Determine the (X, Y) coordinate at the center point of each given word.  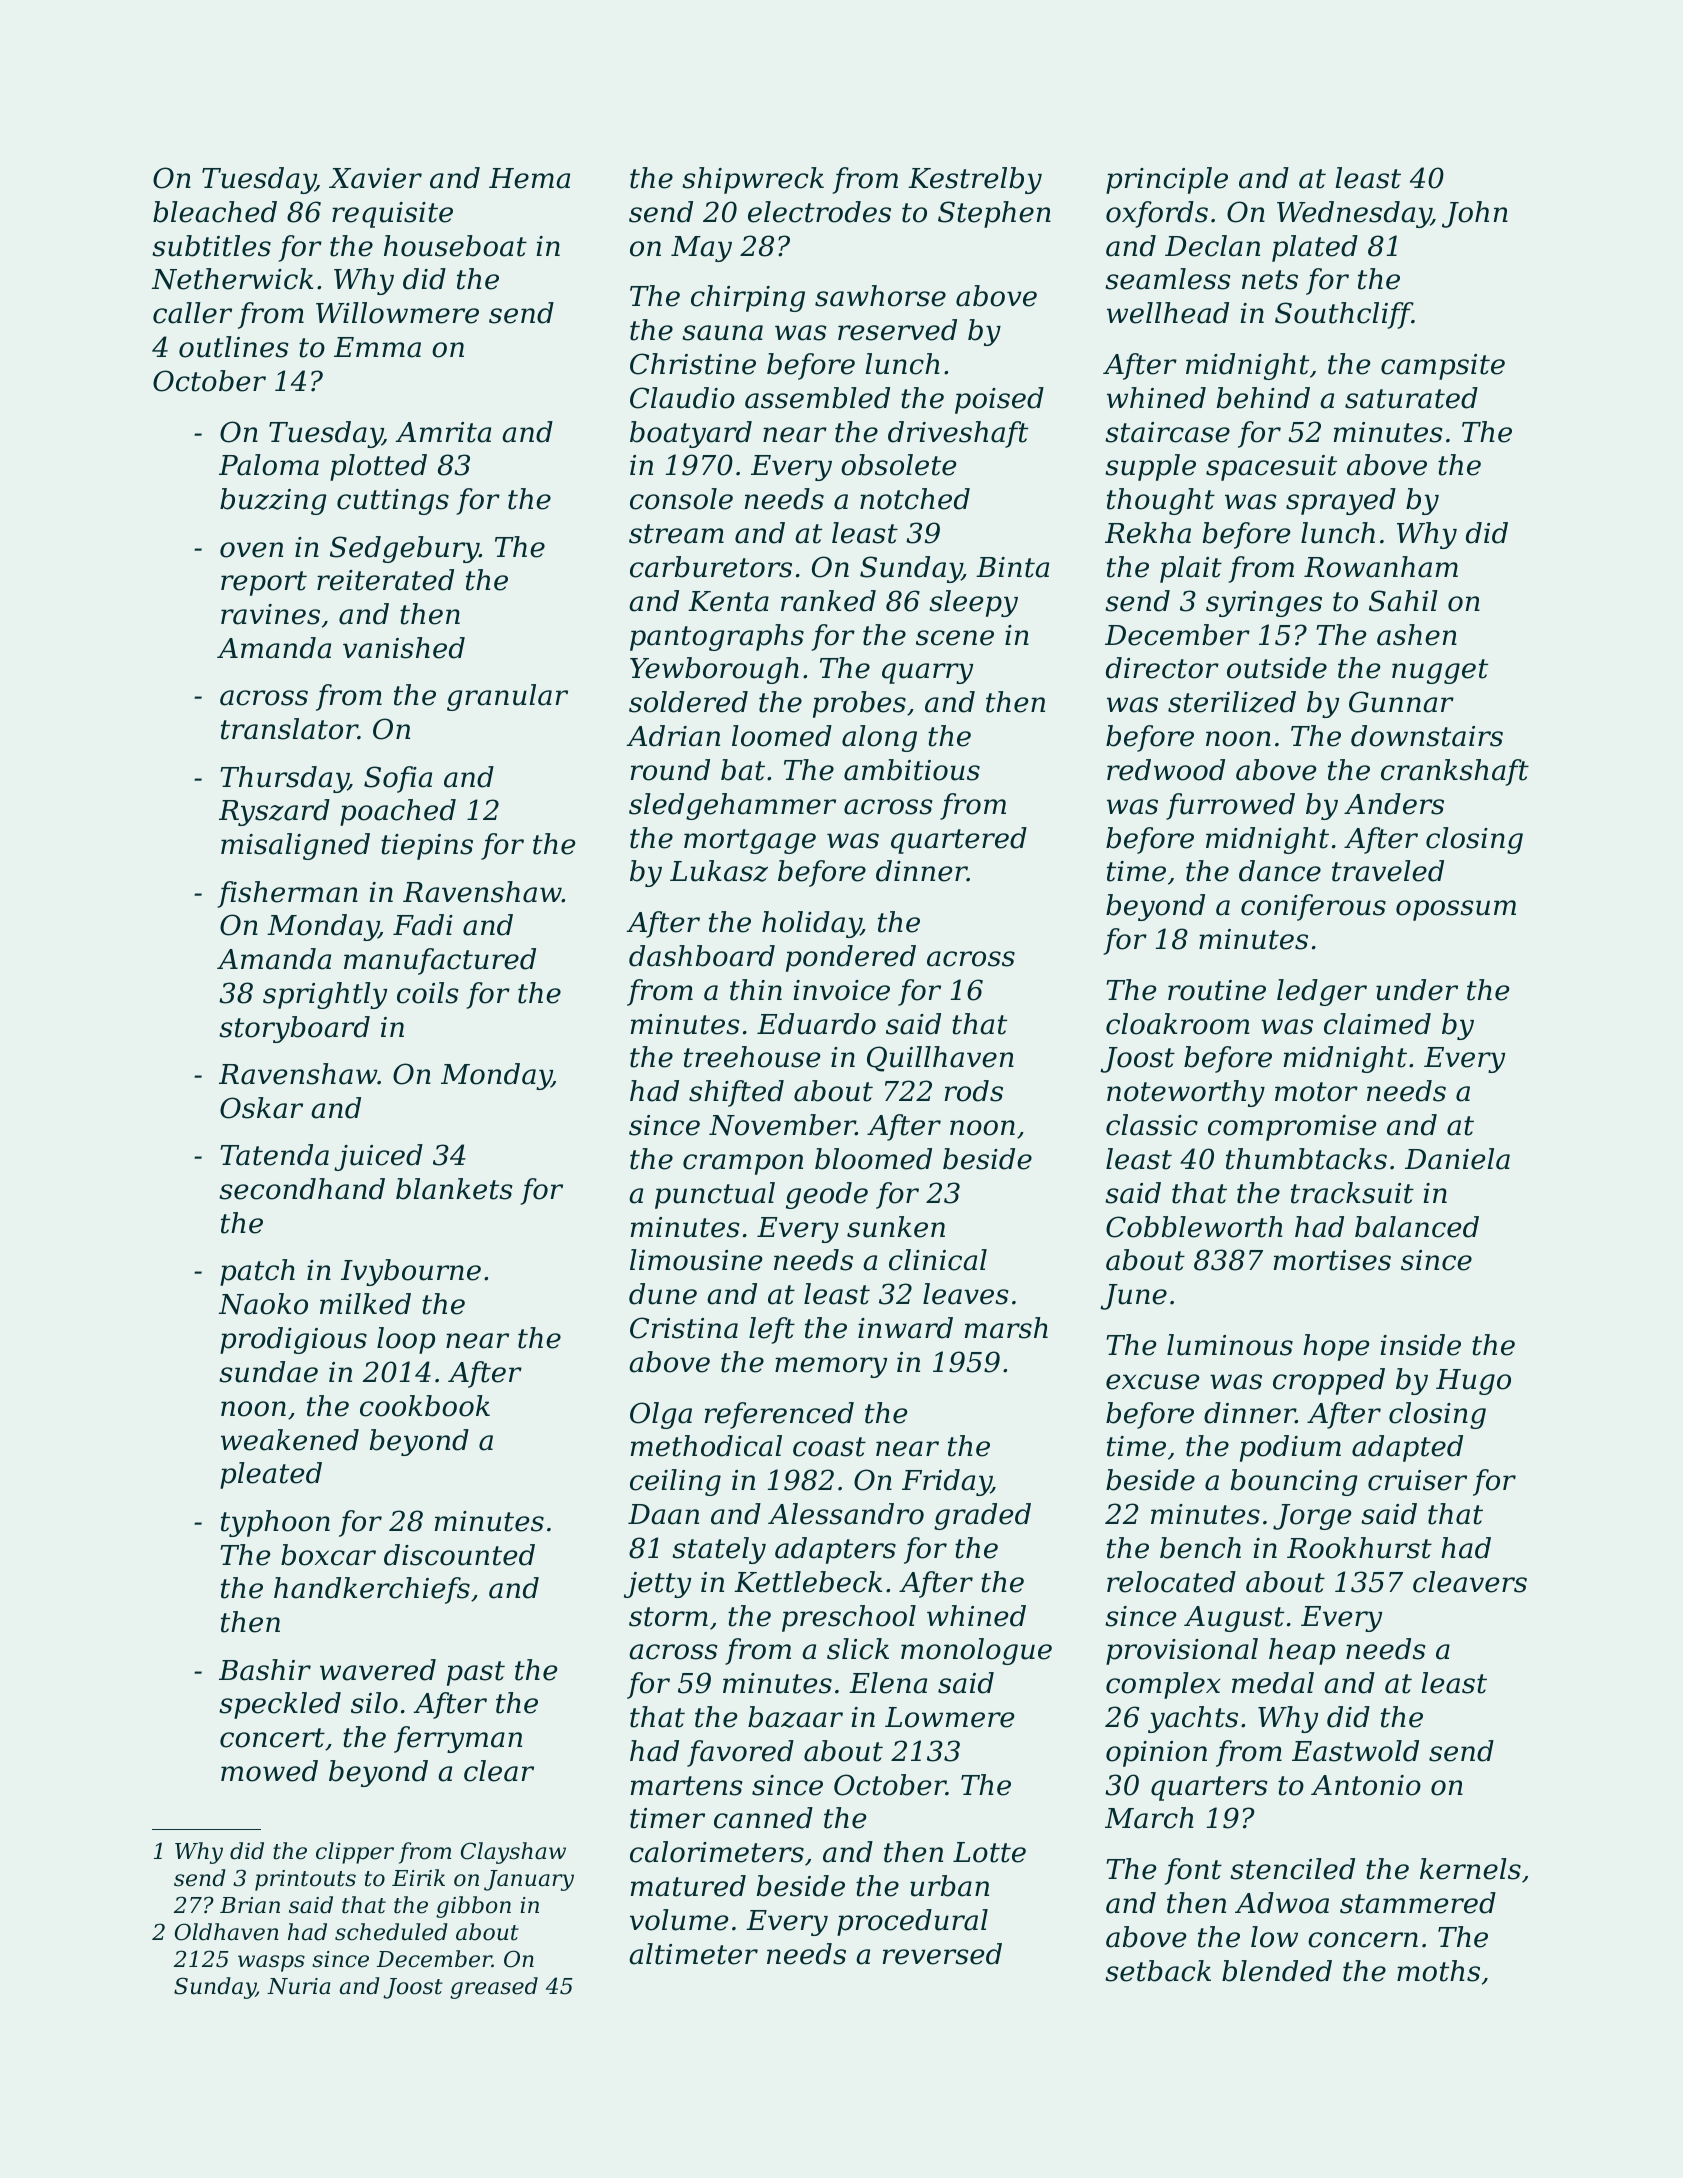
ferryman (458, 1739)
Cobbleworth (1194, 1227)
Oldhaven (227, 1932)
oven (251, 550)
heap (1302, 1651)
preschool (849, 1618)
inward (905, 1328)
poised (999, 400)
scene (955, 638)
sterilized (1232, 702)
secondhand (302, 1189)
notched (915, 499)
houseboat (455, 246)
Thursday (284, 779)
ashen (1417, 635)
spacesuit (1271, 468)
